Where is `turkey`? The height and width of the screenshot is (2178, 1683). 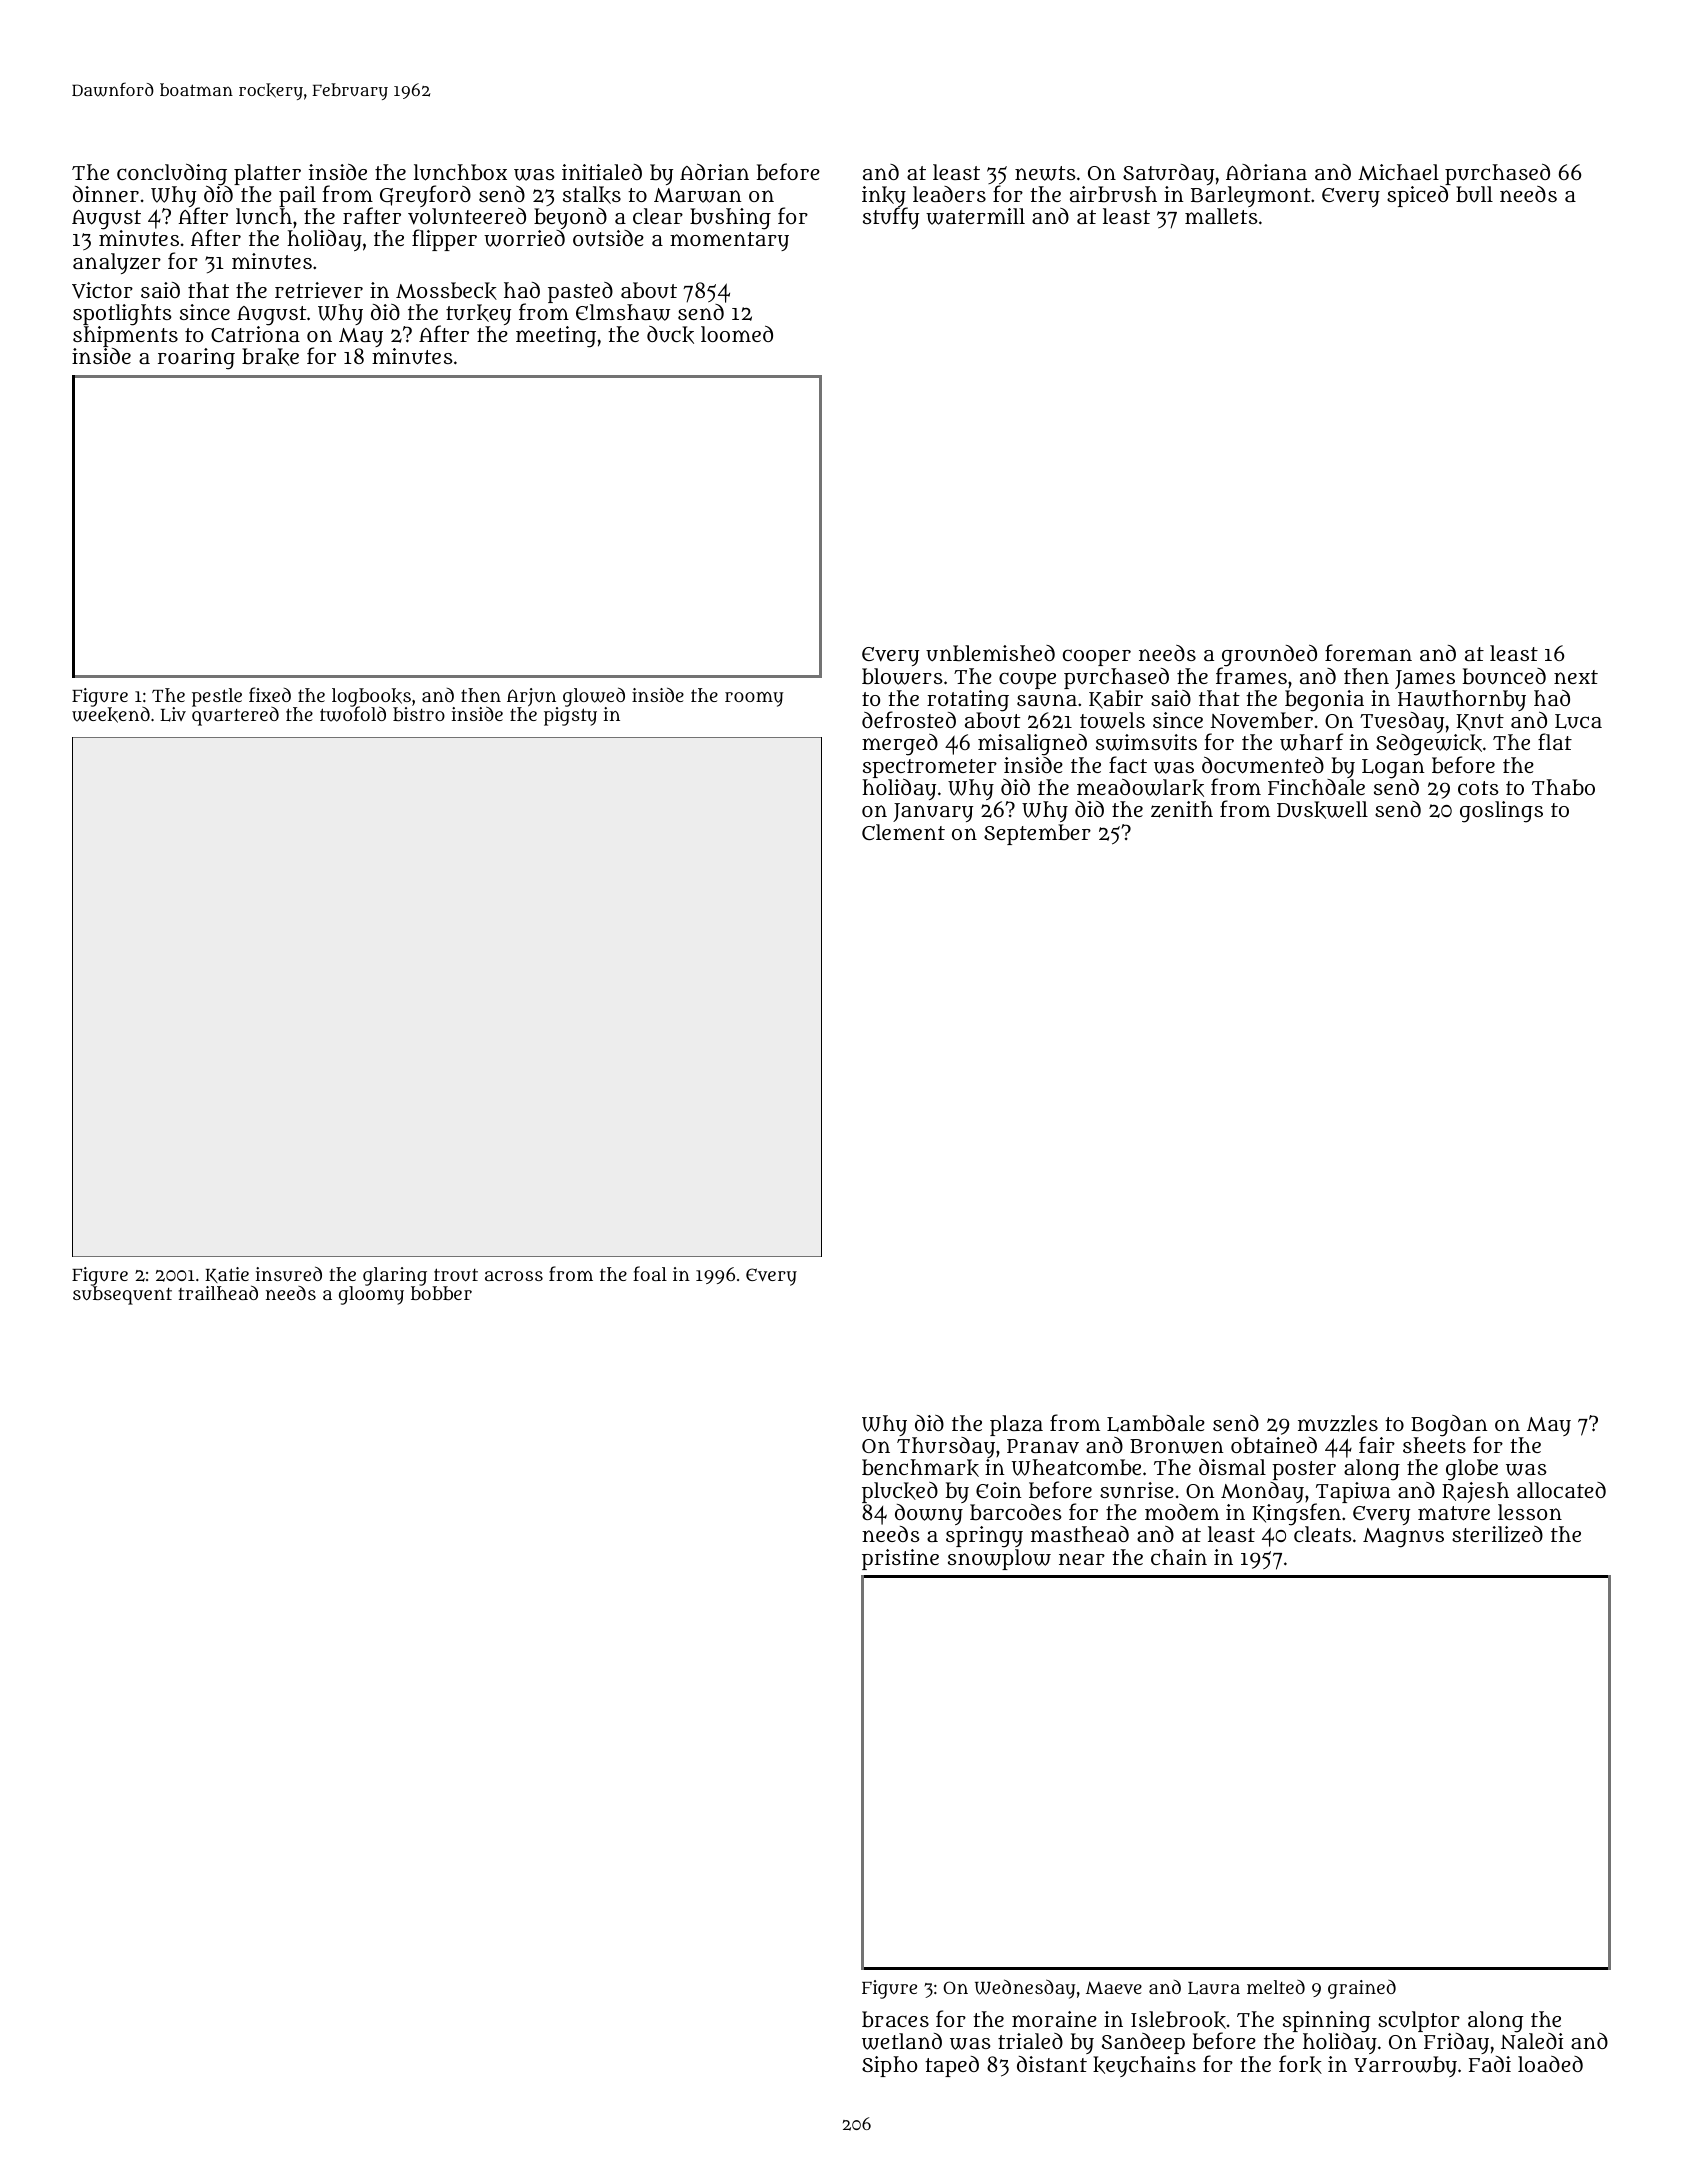 turkey is located at coordinates (478, 314).
